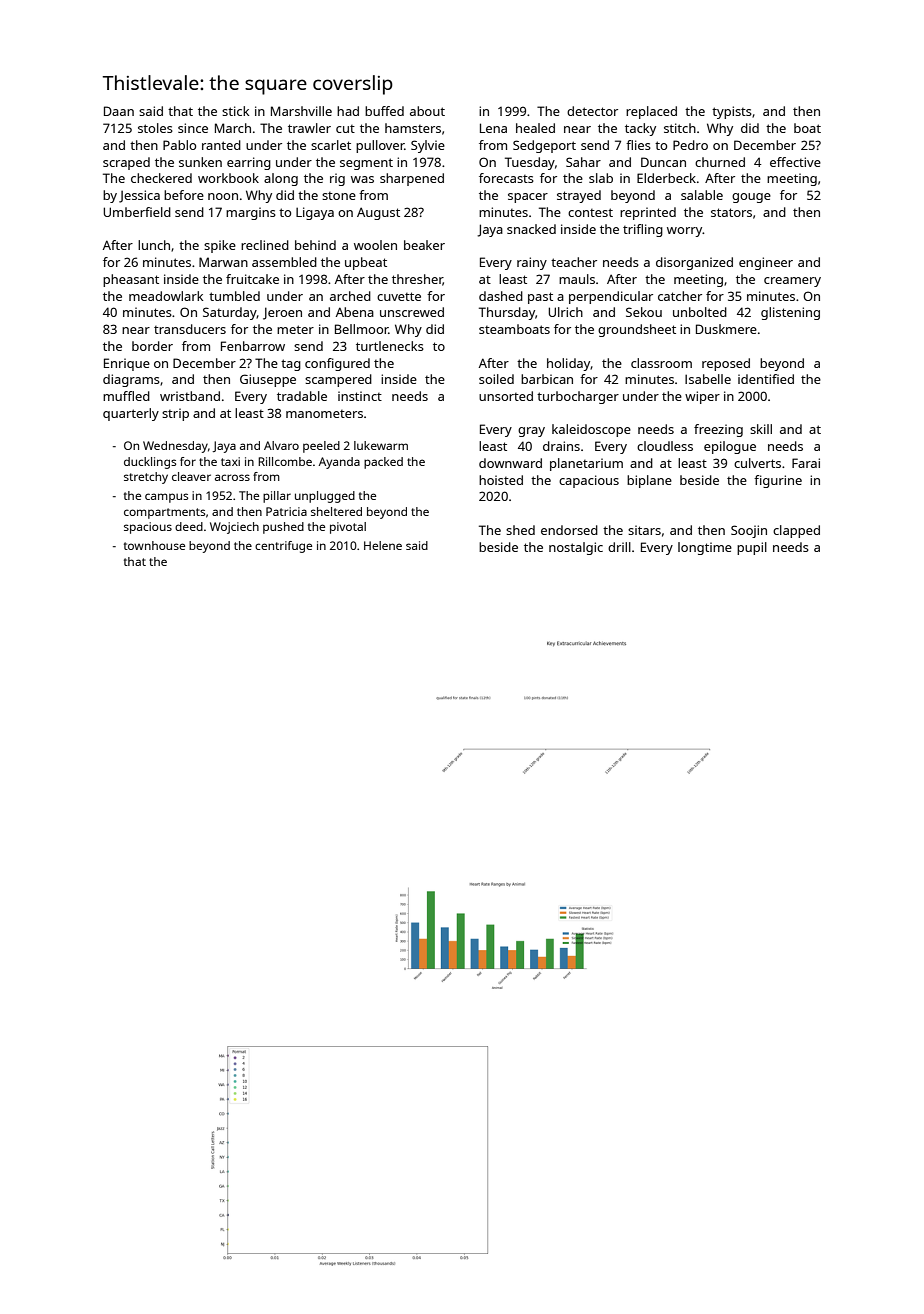 The height and width of the screenshot is (1314, 924). I want to click on pillar, so click(277, 497).
